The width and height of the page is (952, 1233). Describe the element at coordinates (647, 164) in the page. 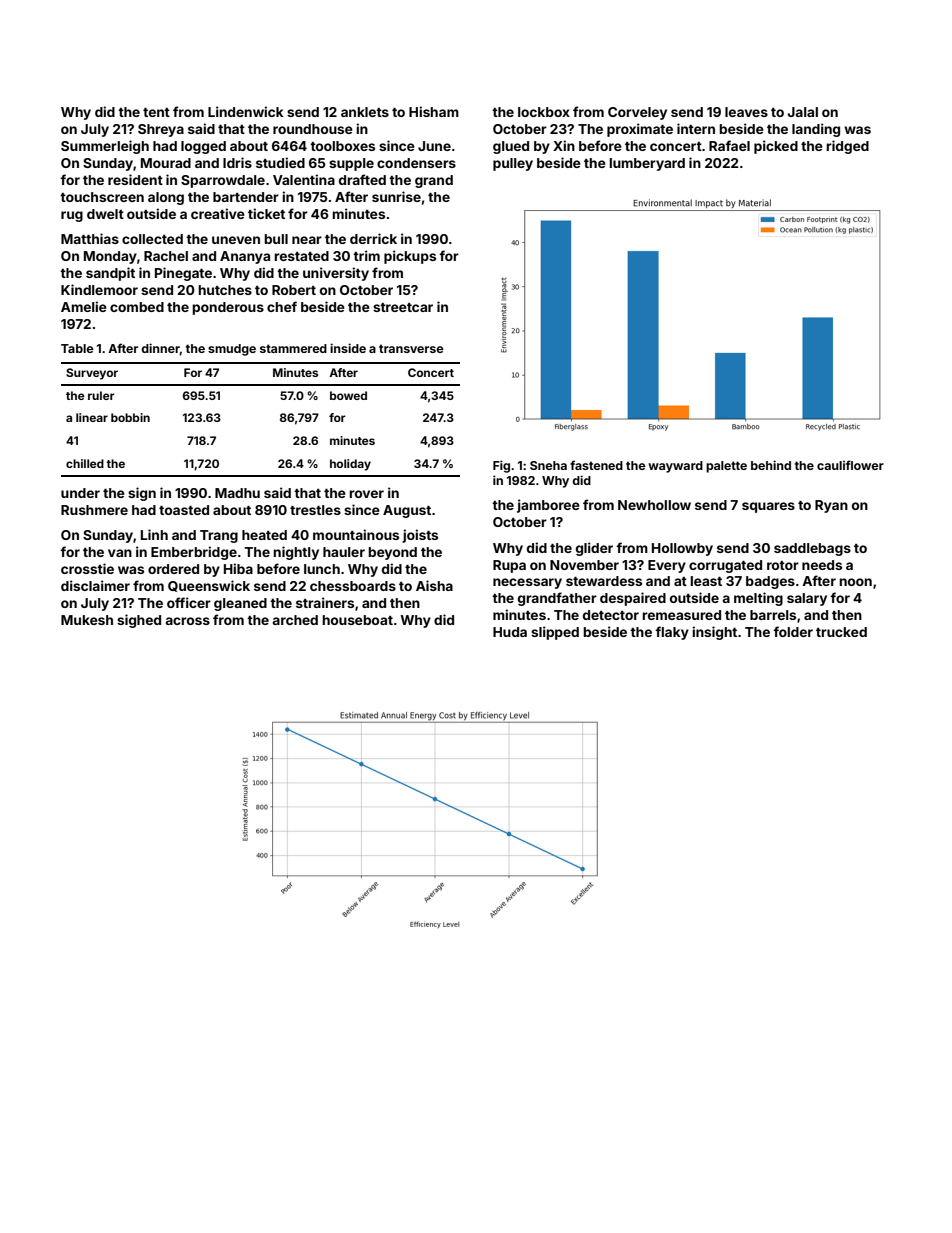

I see `lumberyard` at that location.
